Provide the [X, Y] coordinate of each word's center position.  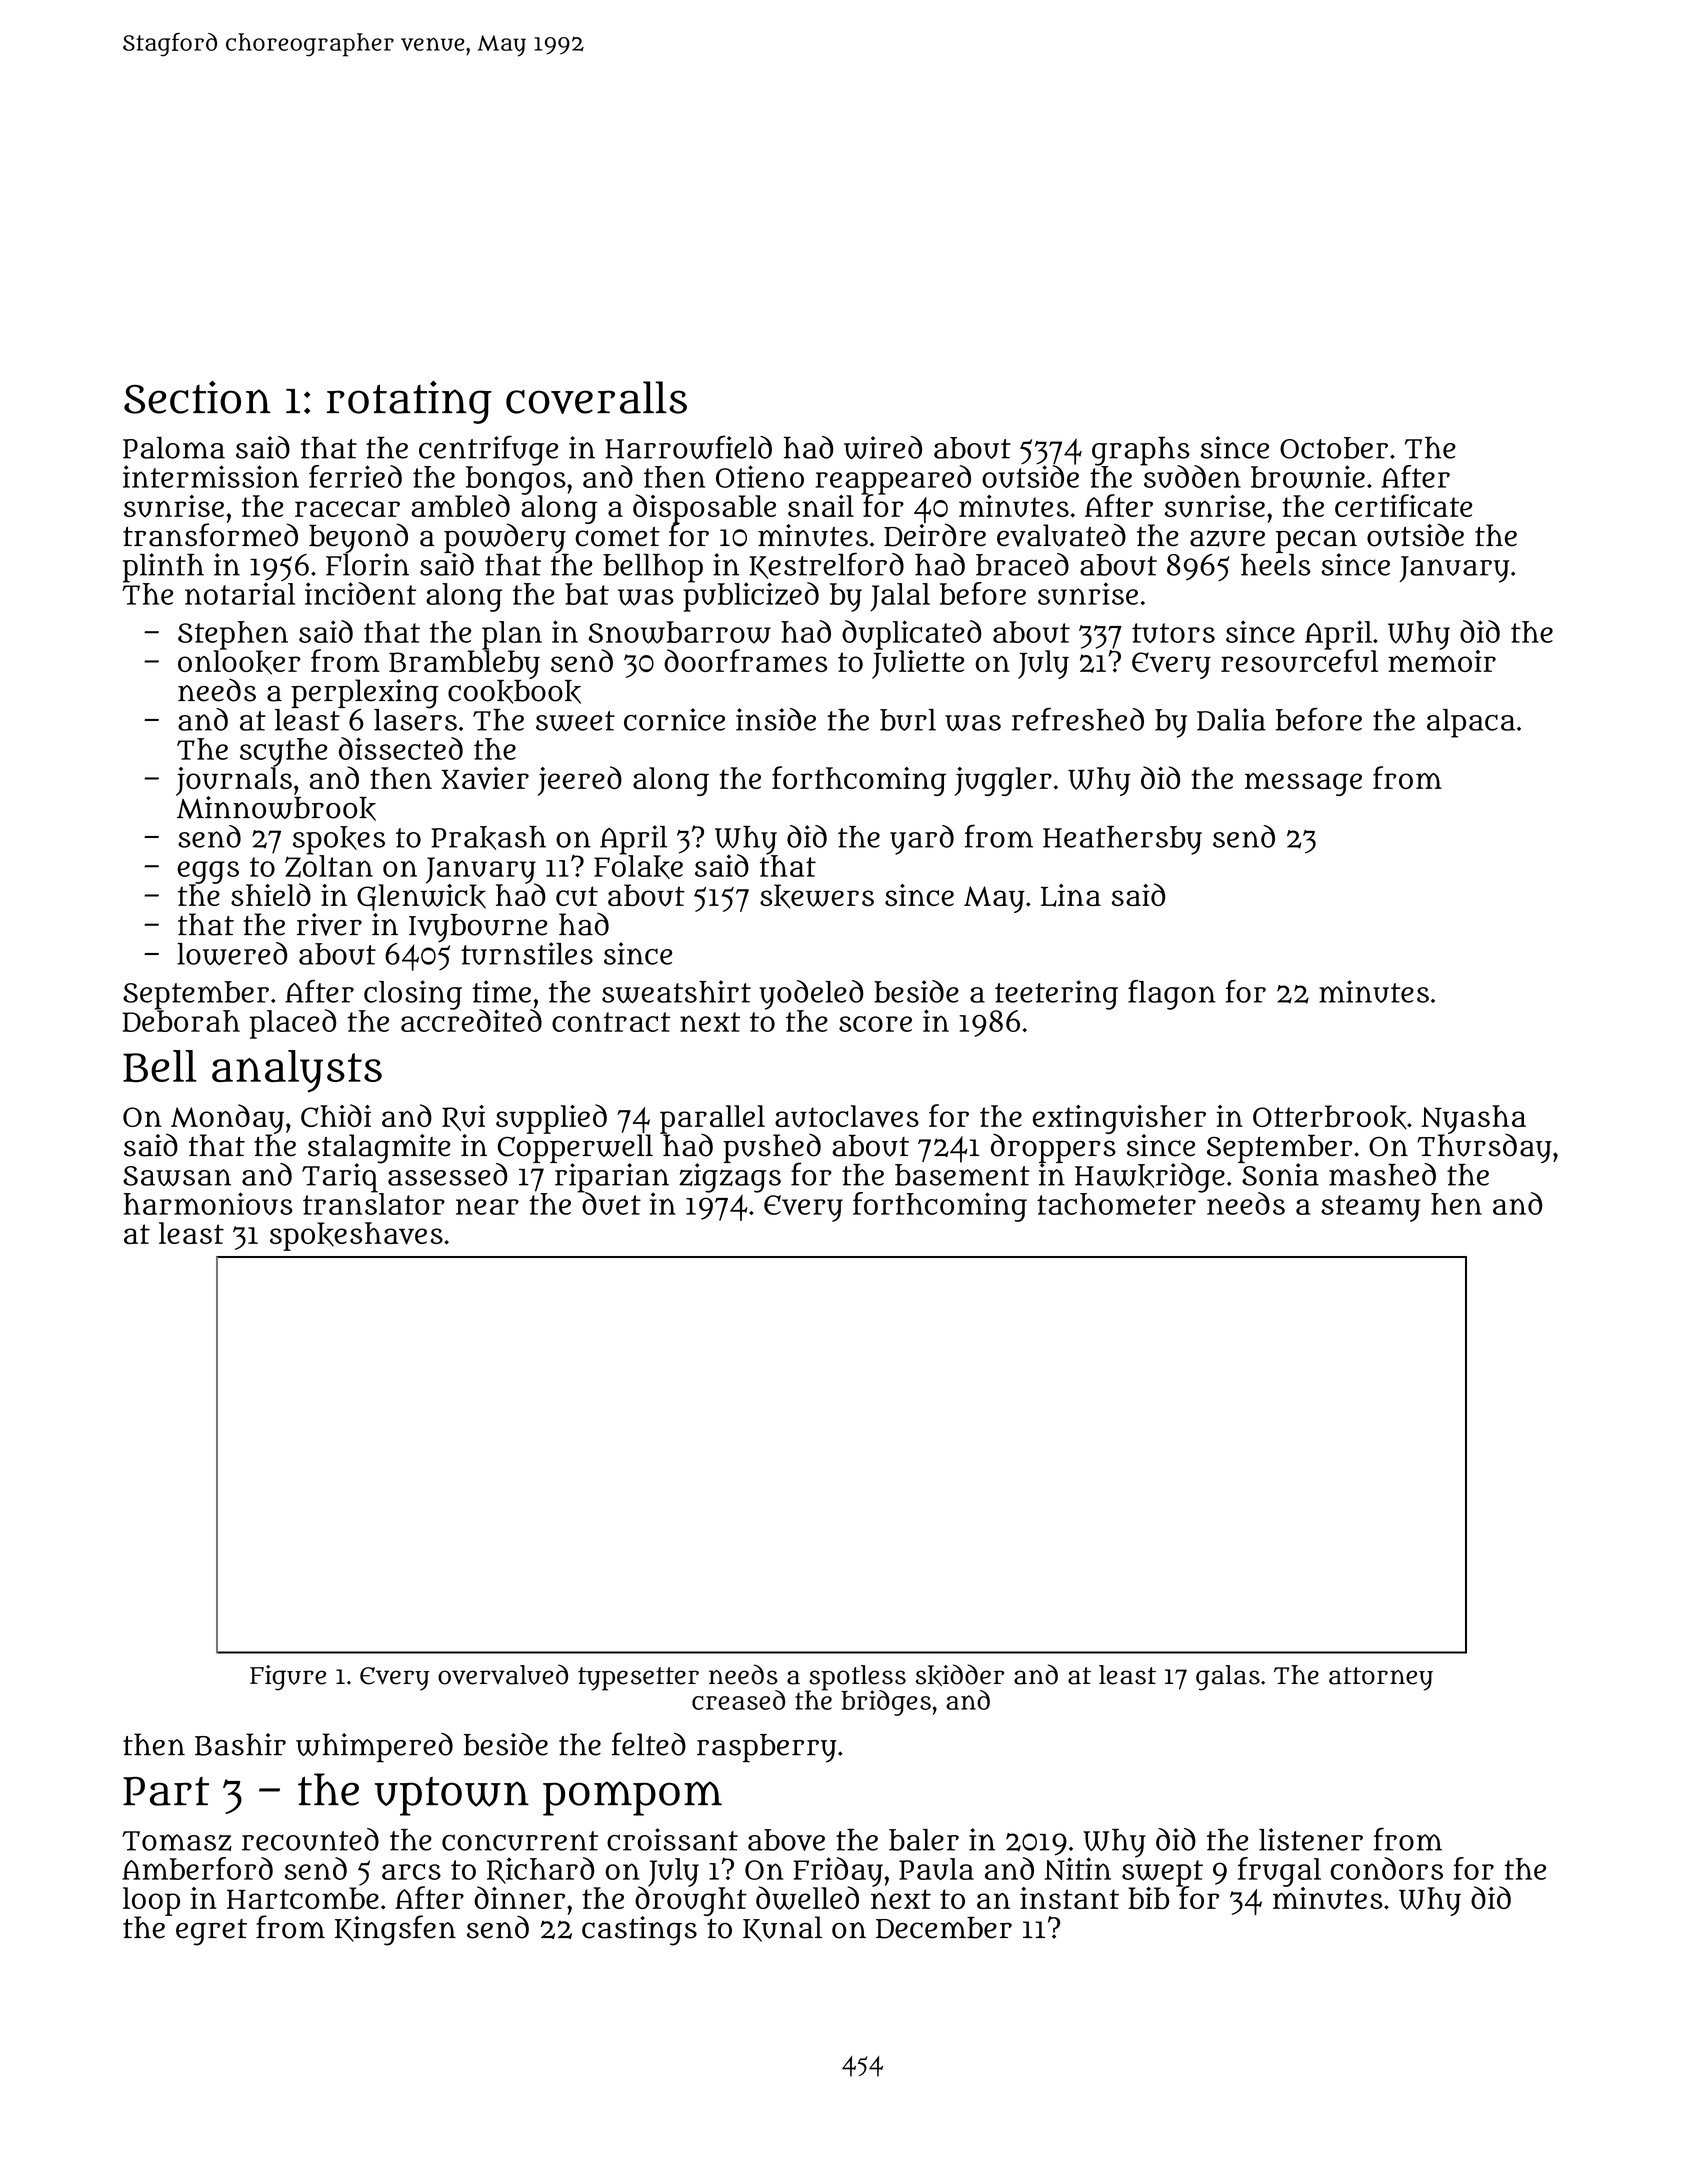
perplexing [365, 694]
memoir [1442, 661]
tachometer [1116, 1204]
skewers [817, 896]
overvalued [503, 1674]
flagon [1171, 995]
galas [1228, 1678]
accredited [471, 1020]
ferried [355, 476]
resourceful [1299, 661]
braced [1022, 564]
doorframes [745, 660]
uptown [452, 1796]
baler [924, 1840]
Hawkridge [1150, 1178]
